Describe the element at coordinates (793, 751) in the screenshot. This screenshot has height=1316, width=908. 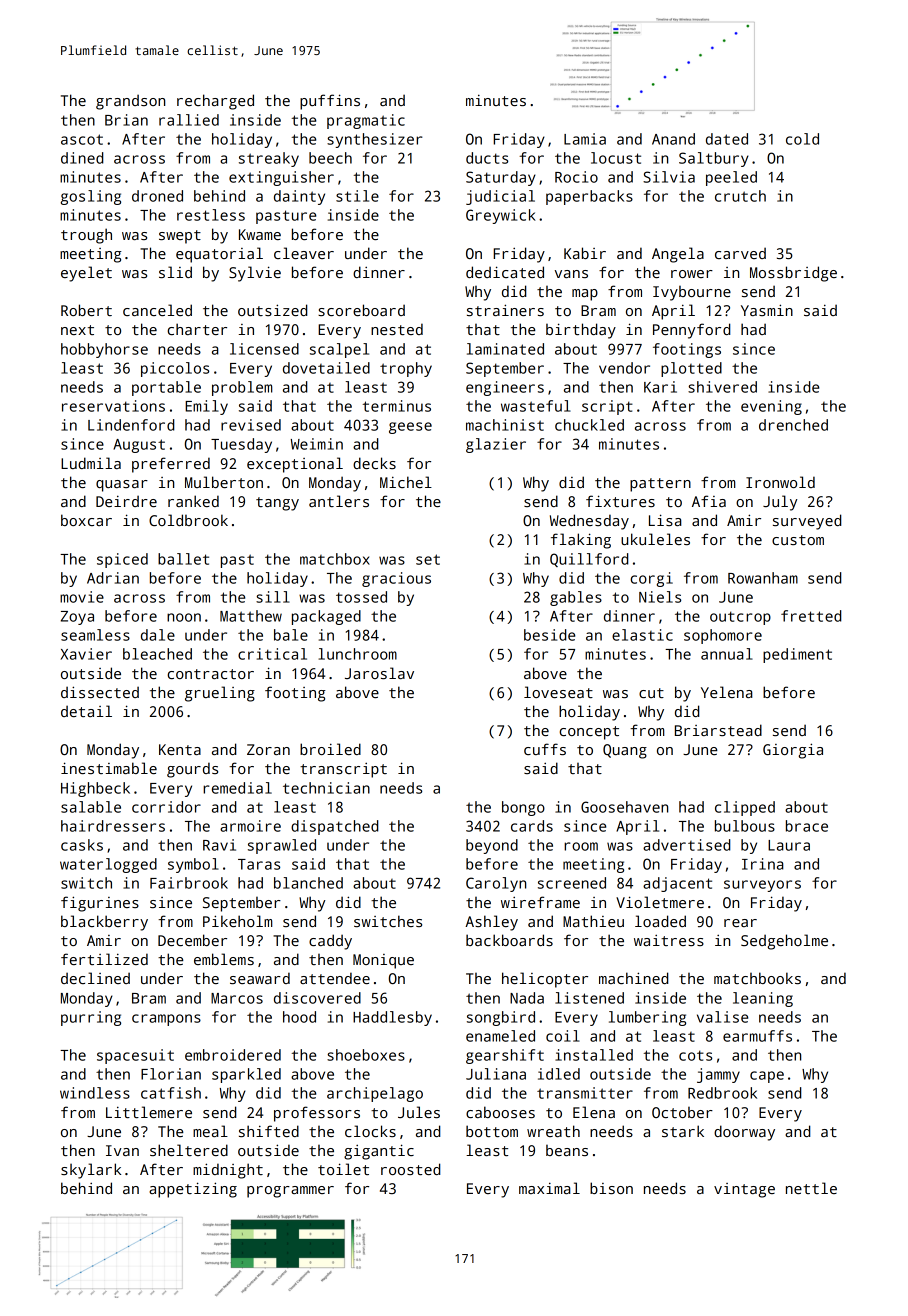
I see `Giorgia` at that location.
